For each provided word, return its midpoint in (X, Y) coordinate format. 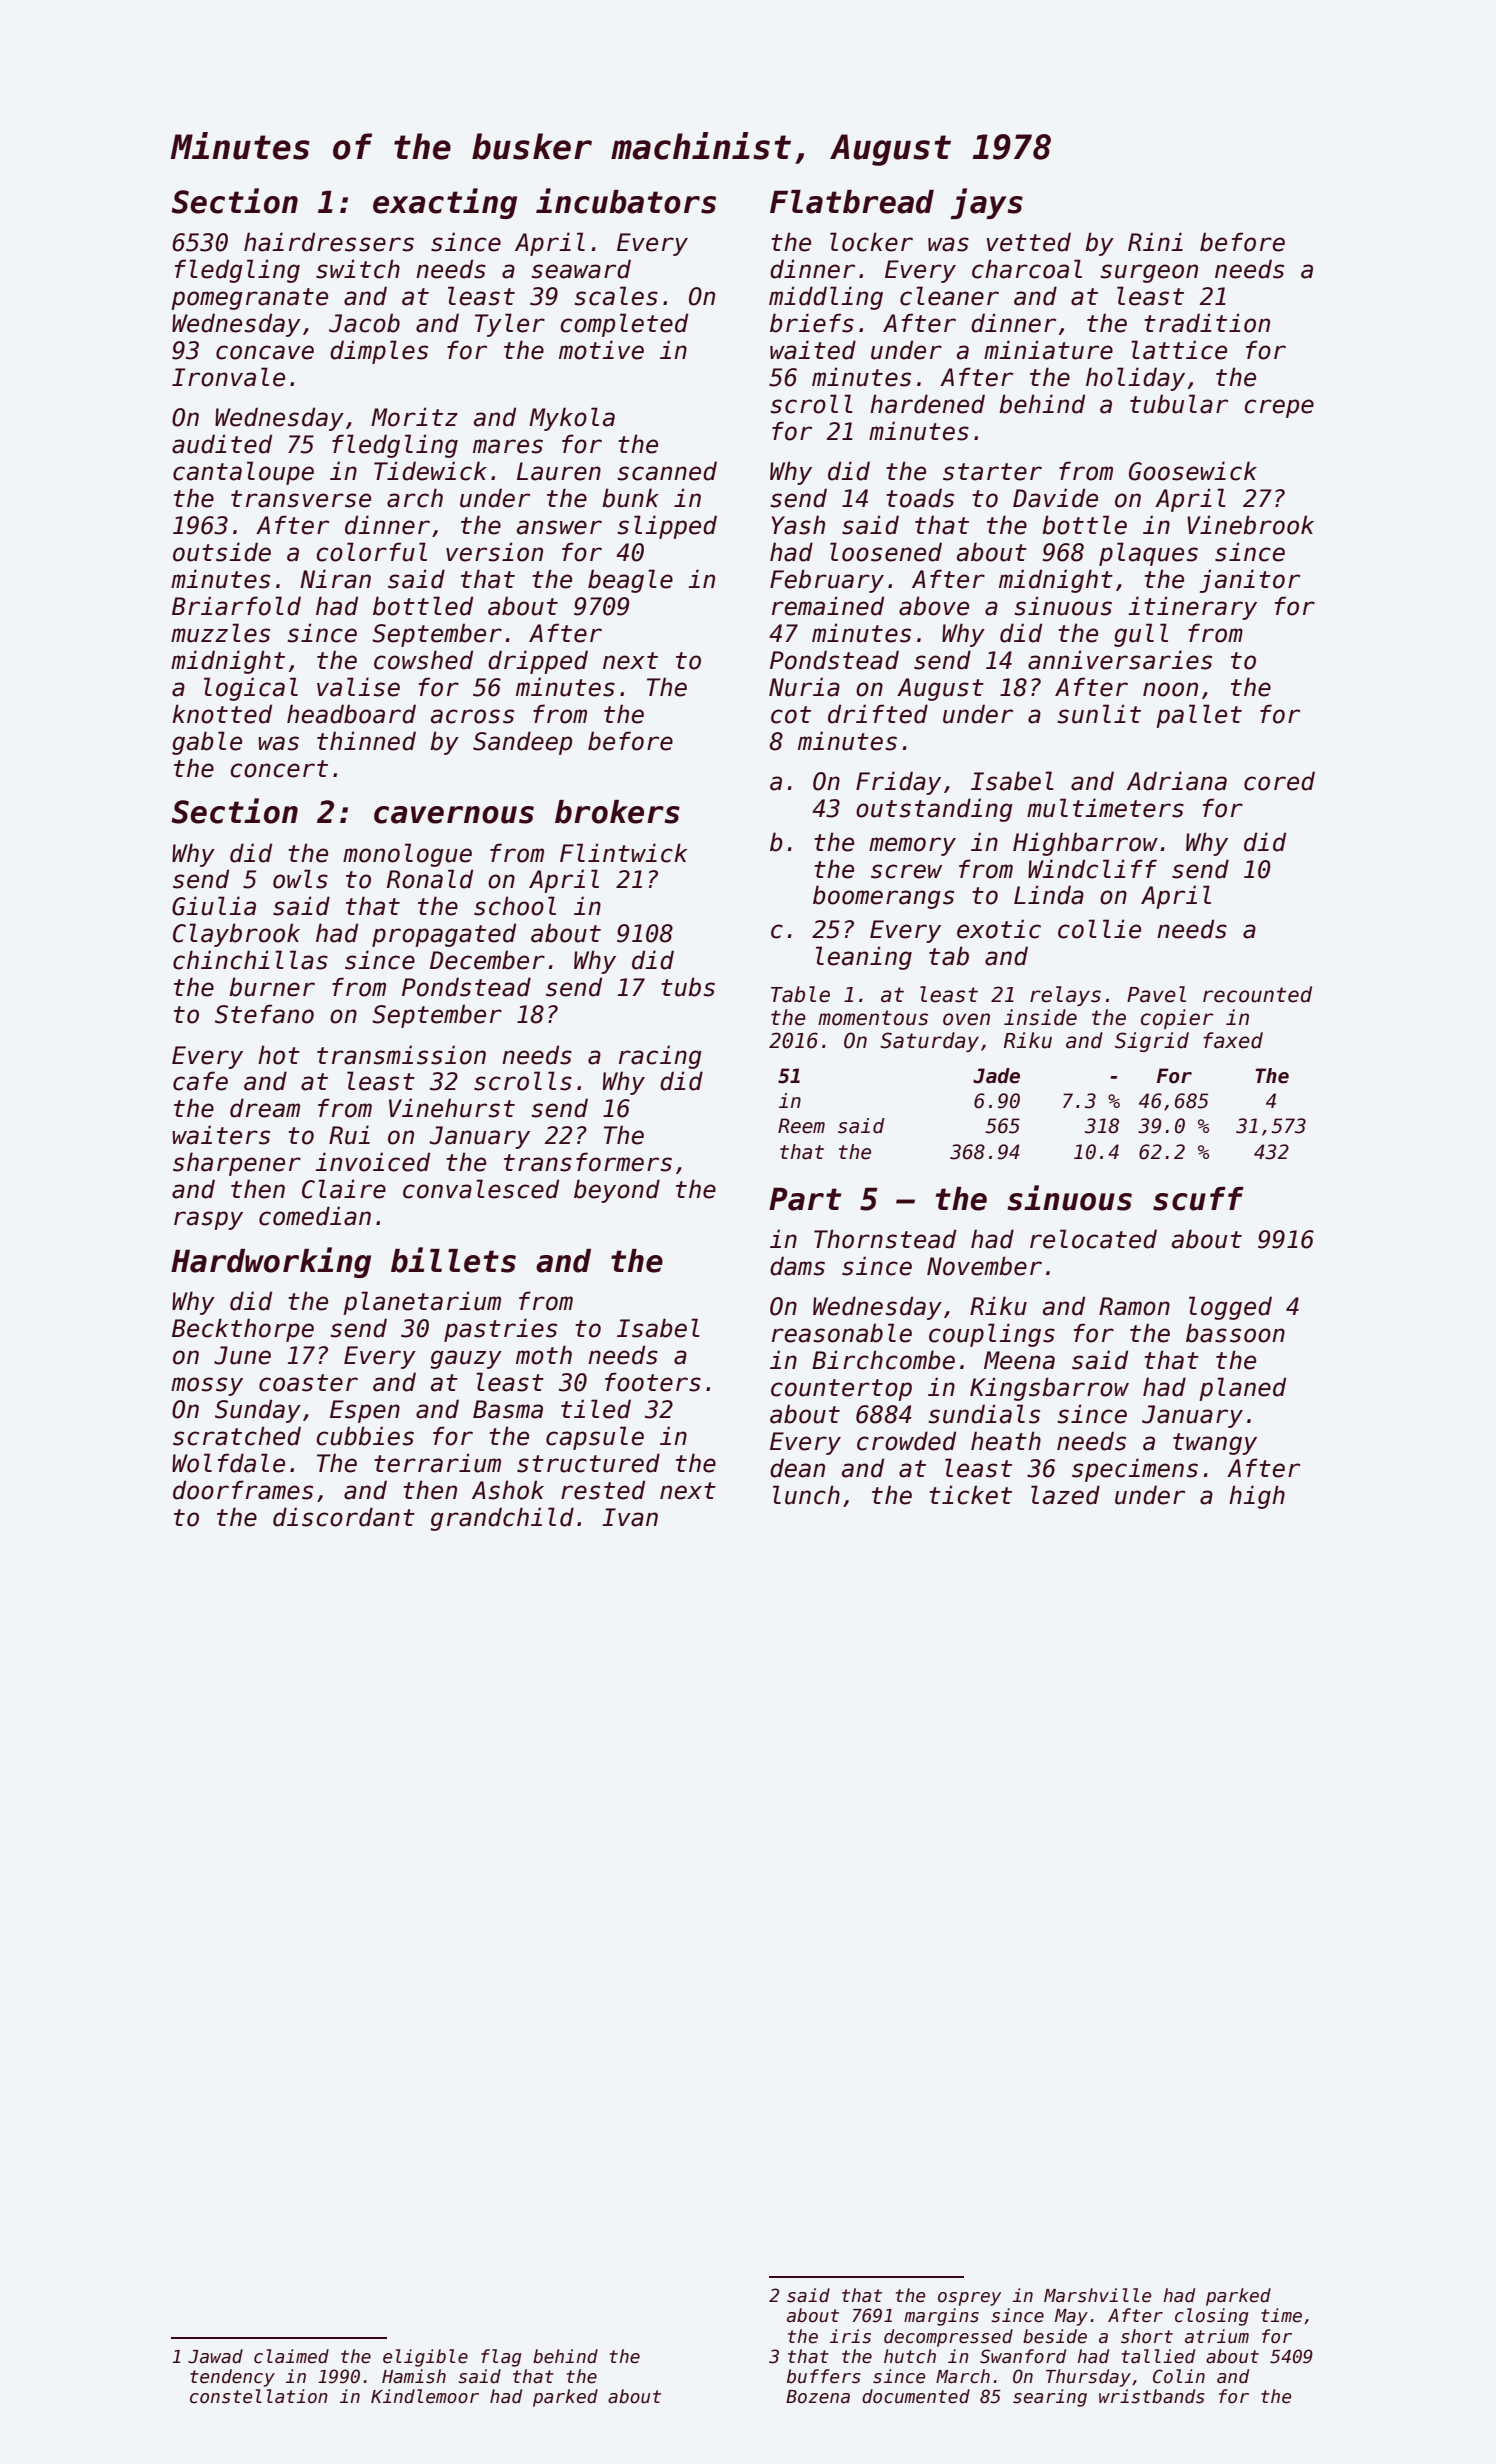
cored (1279, 781)
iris (850, 2336)
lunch (806, 1495)
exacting (445, 203)
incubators (626, 201)
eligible (425, 2358)
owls (300, 879)
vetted (1029, 242)
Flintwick (623, 853)
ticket (970, 1495)
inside (1040, 1017)
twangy (1215, 1444)
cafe (200, 1081)
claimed (291, 2356)
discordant (344, 1517)
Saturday (929, 1042)
